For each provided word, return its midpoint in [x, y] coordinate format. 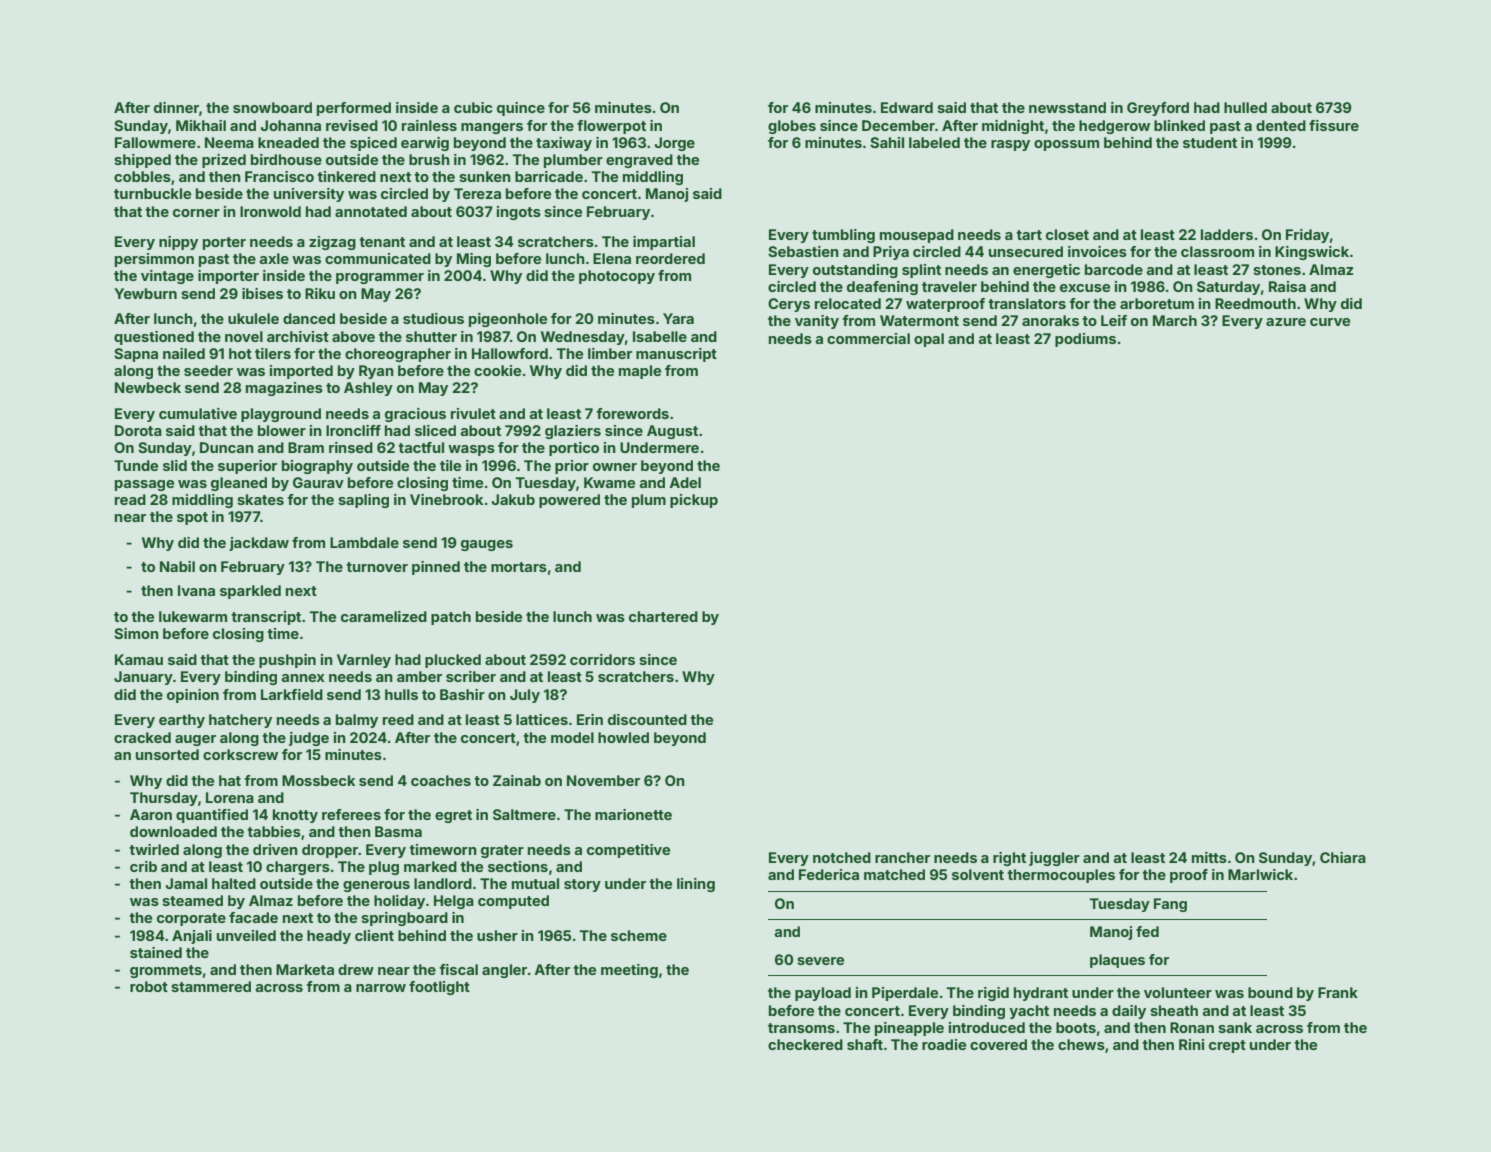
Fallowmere [155, 142]
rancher [902, 857]
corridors [602, 659]
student [1210, 142]
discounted [647, 719]
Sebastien [803, 251]
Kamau [139, 659]
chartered [663, 616]
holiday [399, 902]
